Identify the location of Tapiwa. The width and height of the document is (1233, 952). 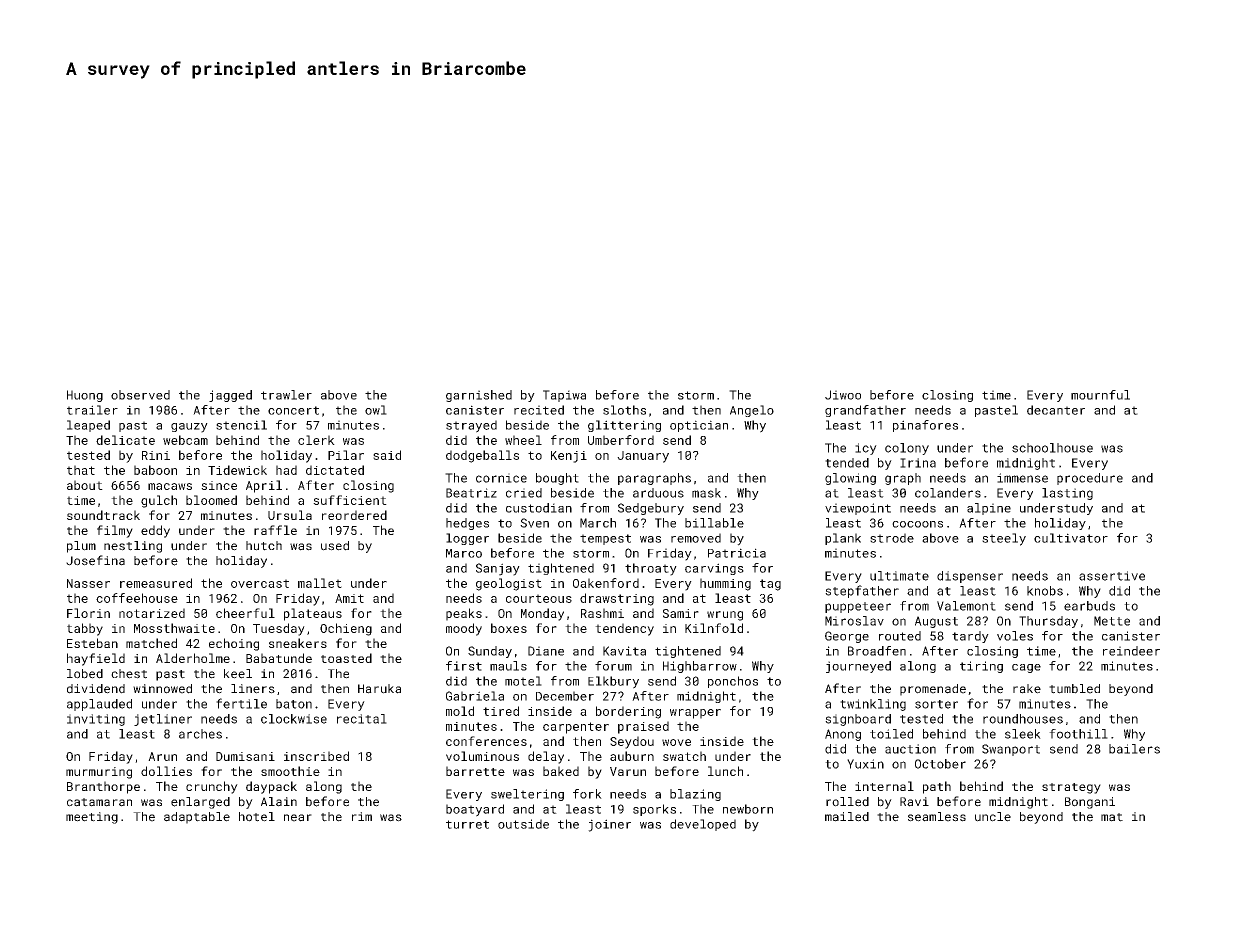
(564, 396).
